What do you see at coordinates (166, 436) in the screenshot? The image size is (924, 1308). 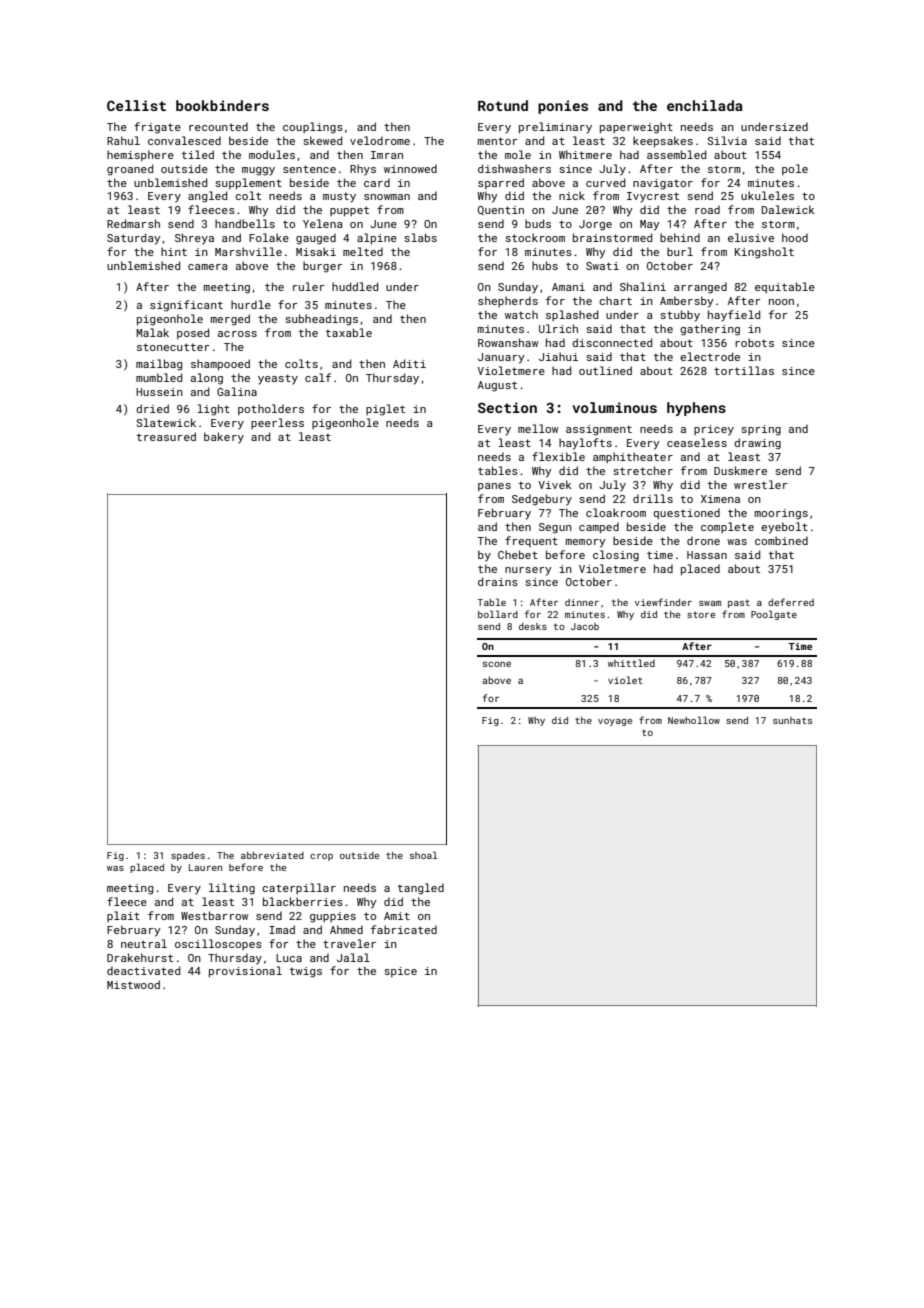 I see `treasured` at bounding box center [166, 436].
